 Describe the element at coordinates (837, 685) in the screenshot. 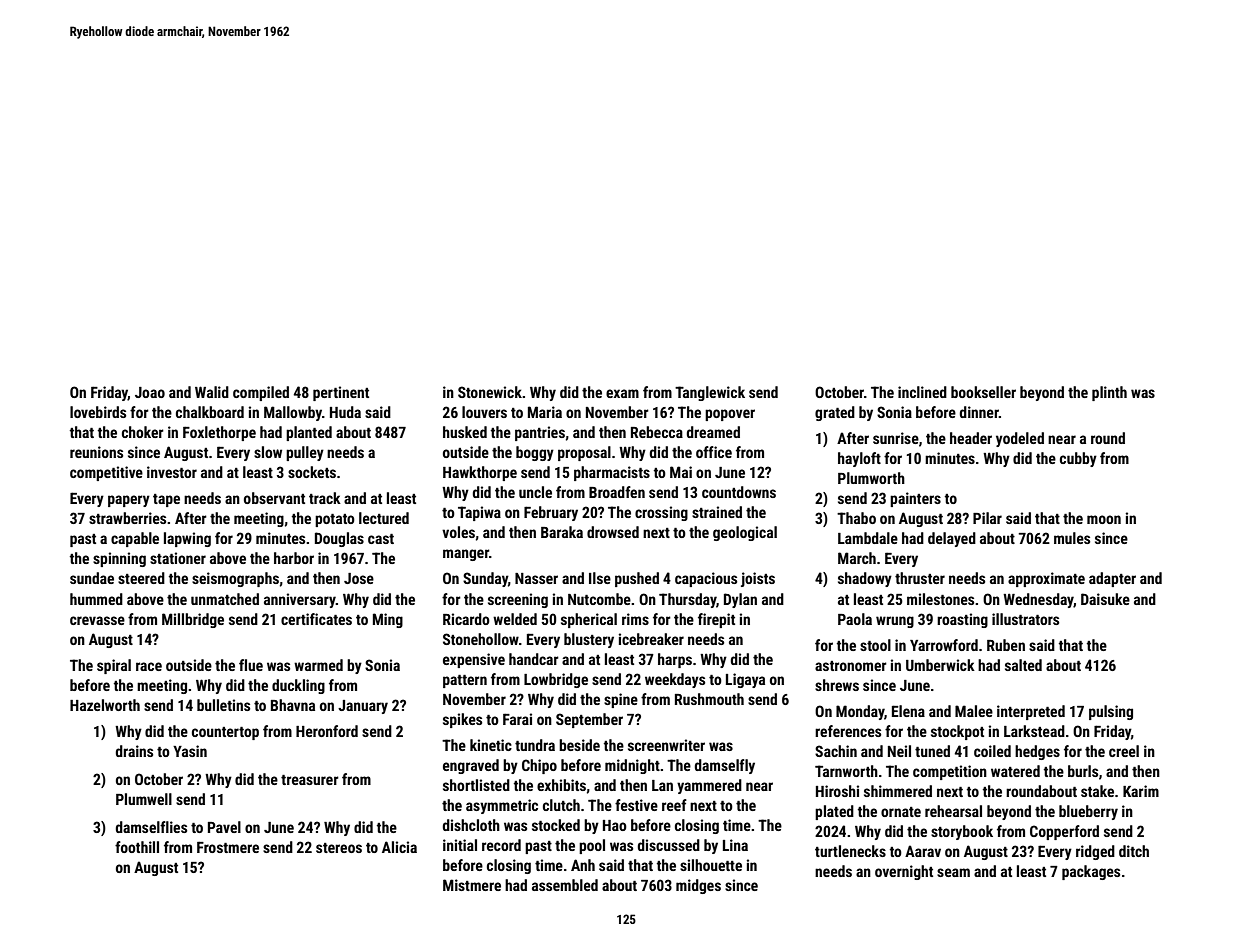

I see `shrews` at that location.
